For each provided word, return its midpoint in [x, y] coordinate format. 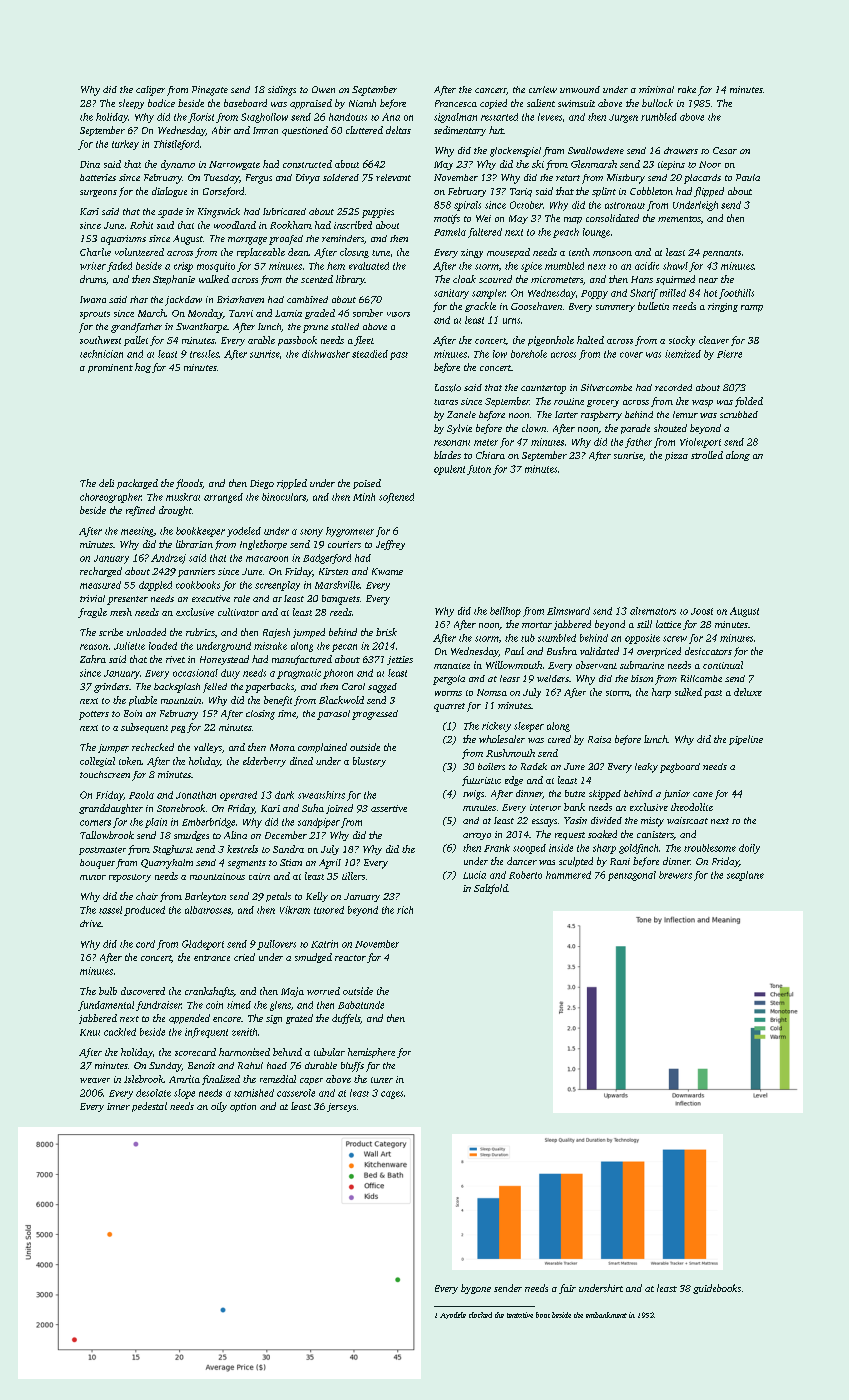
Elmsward [568, 611]
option [243, 1107]
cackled [120, 1032]
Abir [221, 130]
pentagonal [632, 876]
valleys [208, 748]
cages [392, 1095]
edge [514, 781]
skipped [605, 795]
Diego [262, 484]
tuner [382, 1080]
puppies [378, 213]
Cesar [725, 150]
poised [367, 484]
